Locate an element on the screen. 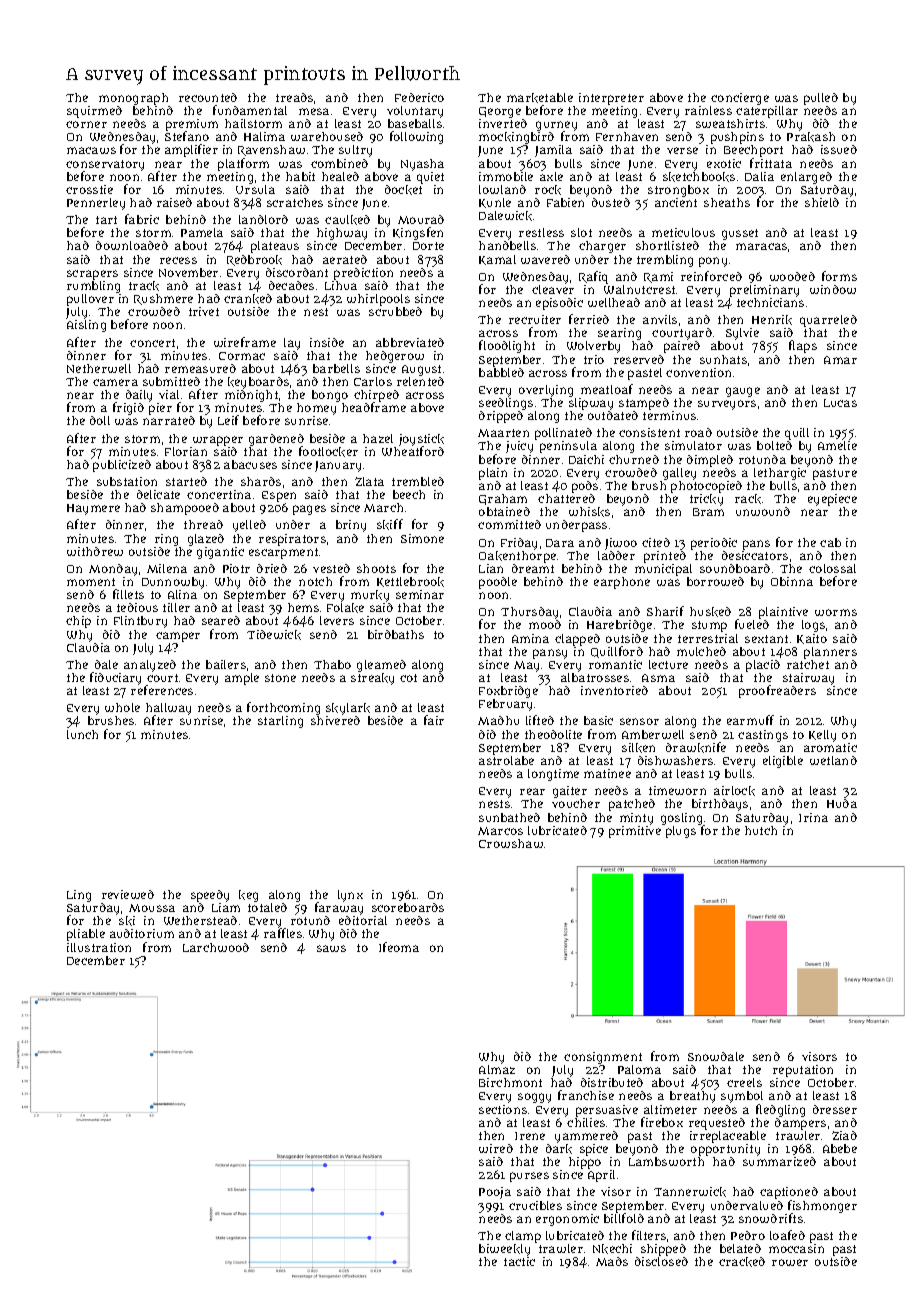 The height and width of the screenshot is (1308, 924). biweekly is located at coordinates (504, 1250).
